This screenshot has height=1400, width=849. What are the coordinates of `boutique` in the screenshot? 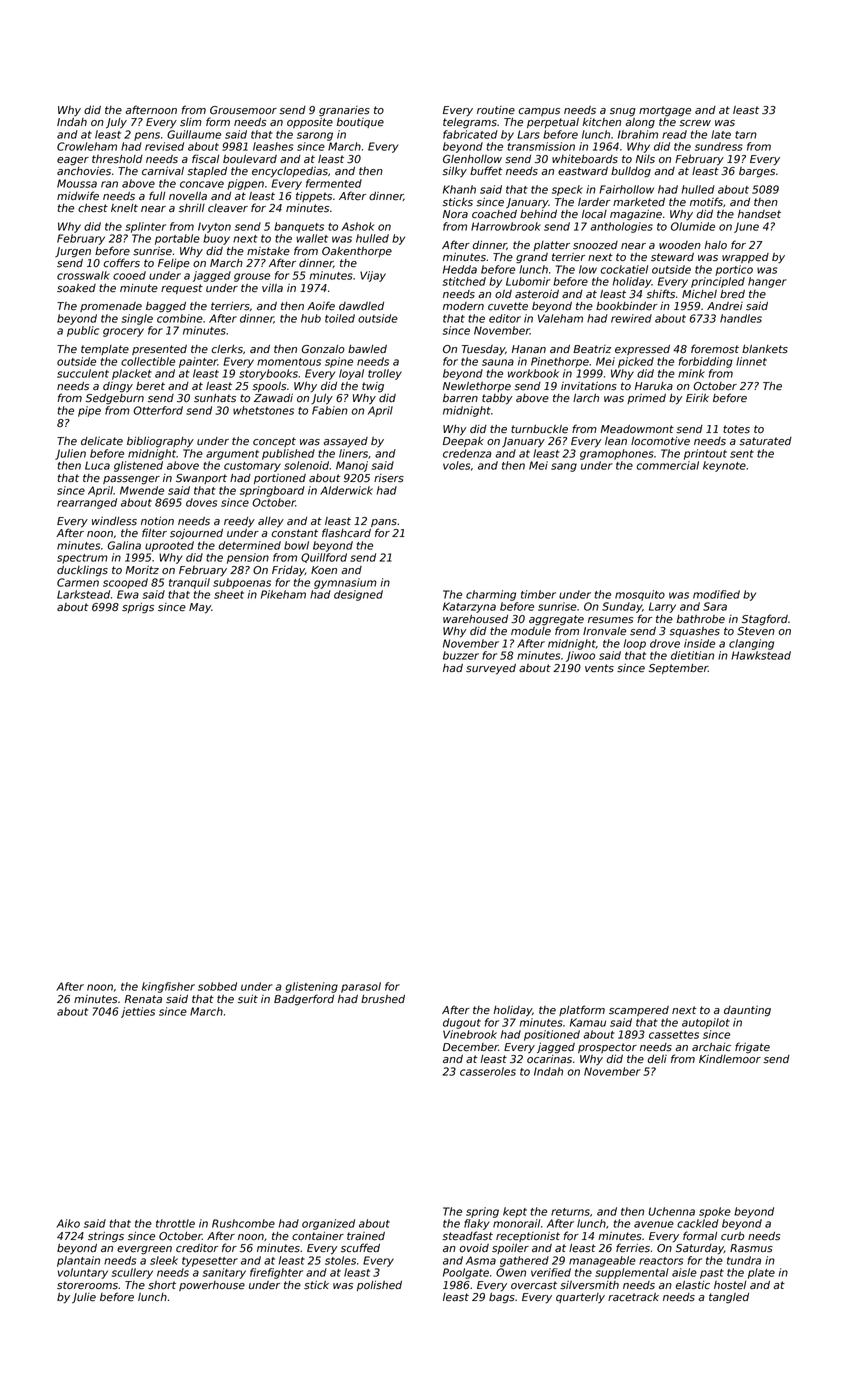 It's located at (360, 123).
